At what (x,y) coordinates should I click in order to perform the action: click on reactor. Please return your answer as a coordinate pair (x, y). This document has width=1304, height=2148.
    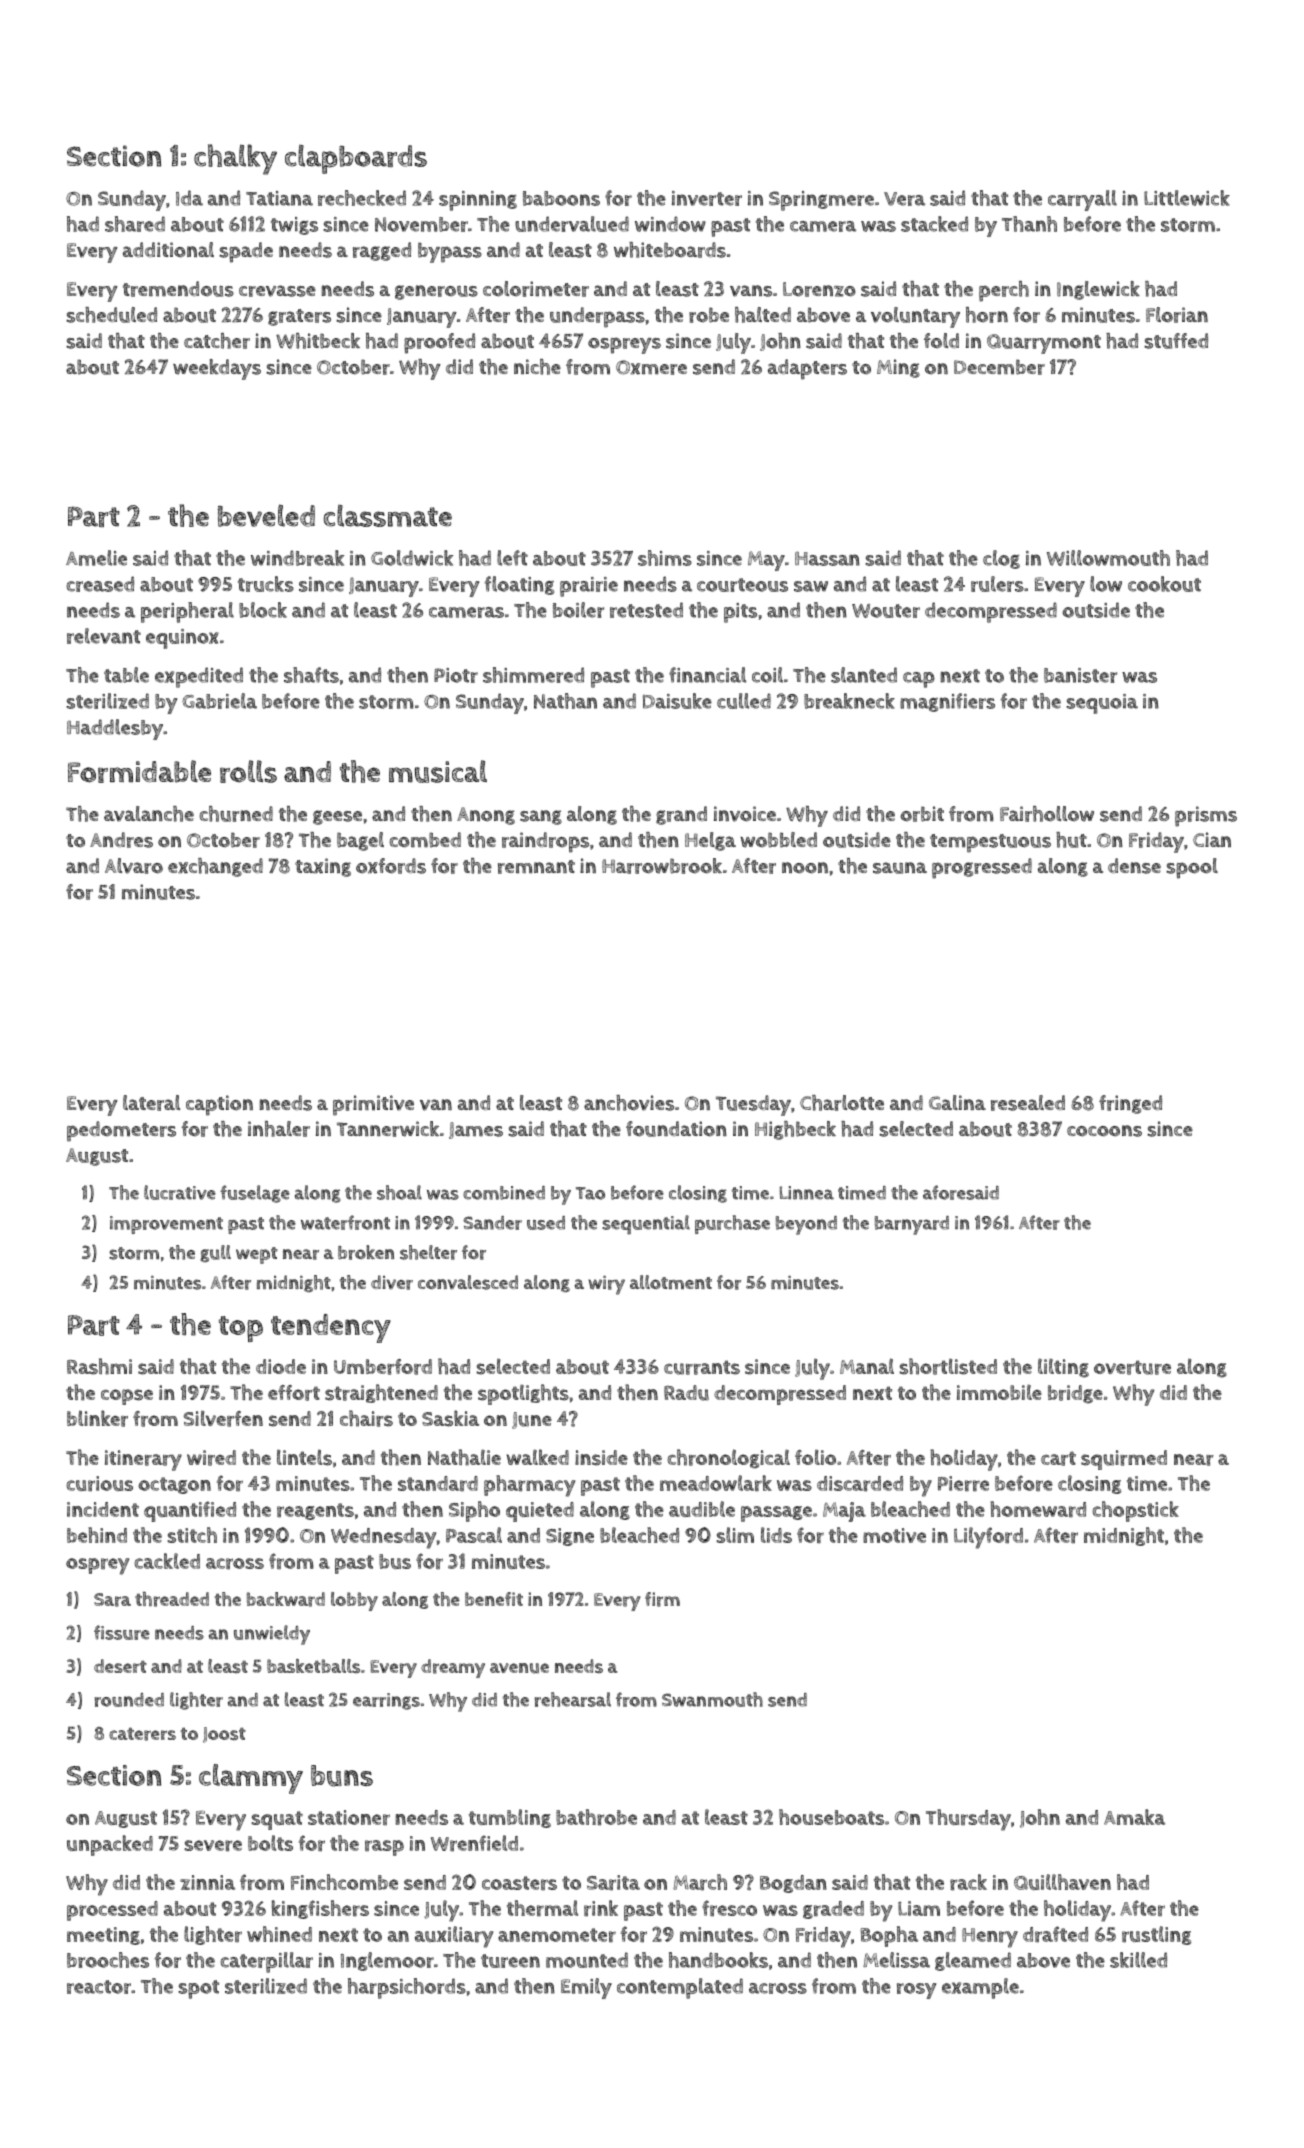
    Looking at the image, I should click on (99, 1987).
